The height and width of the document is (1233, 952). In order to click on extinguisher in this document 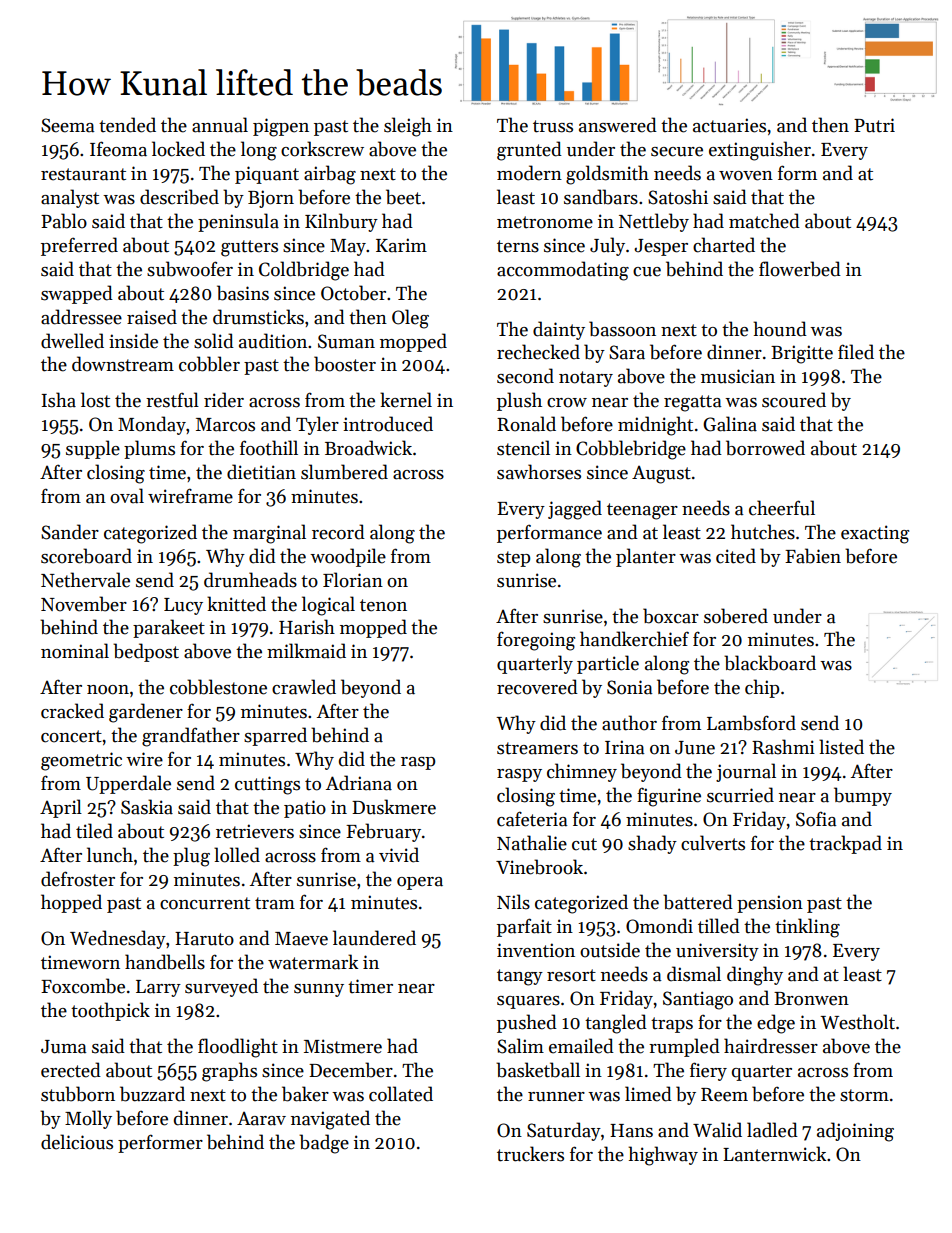, I will do `click(760, 151)`.
